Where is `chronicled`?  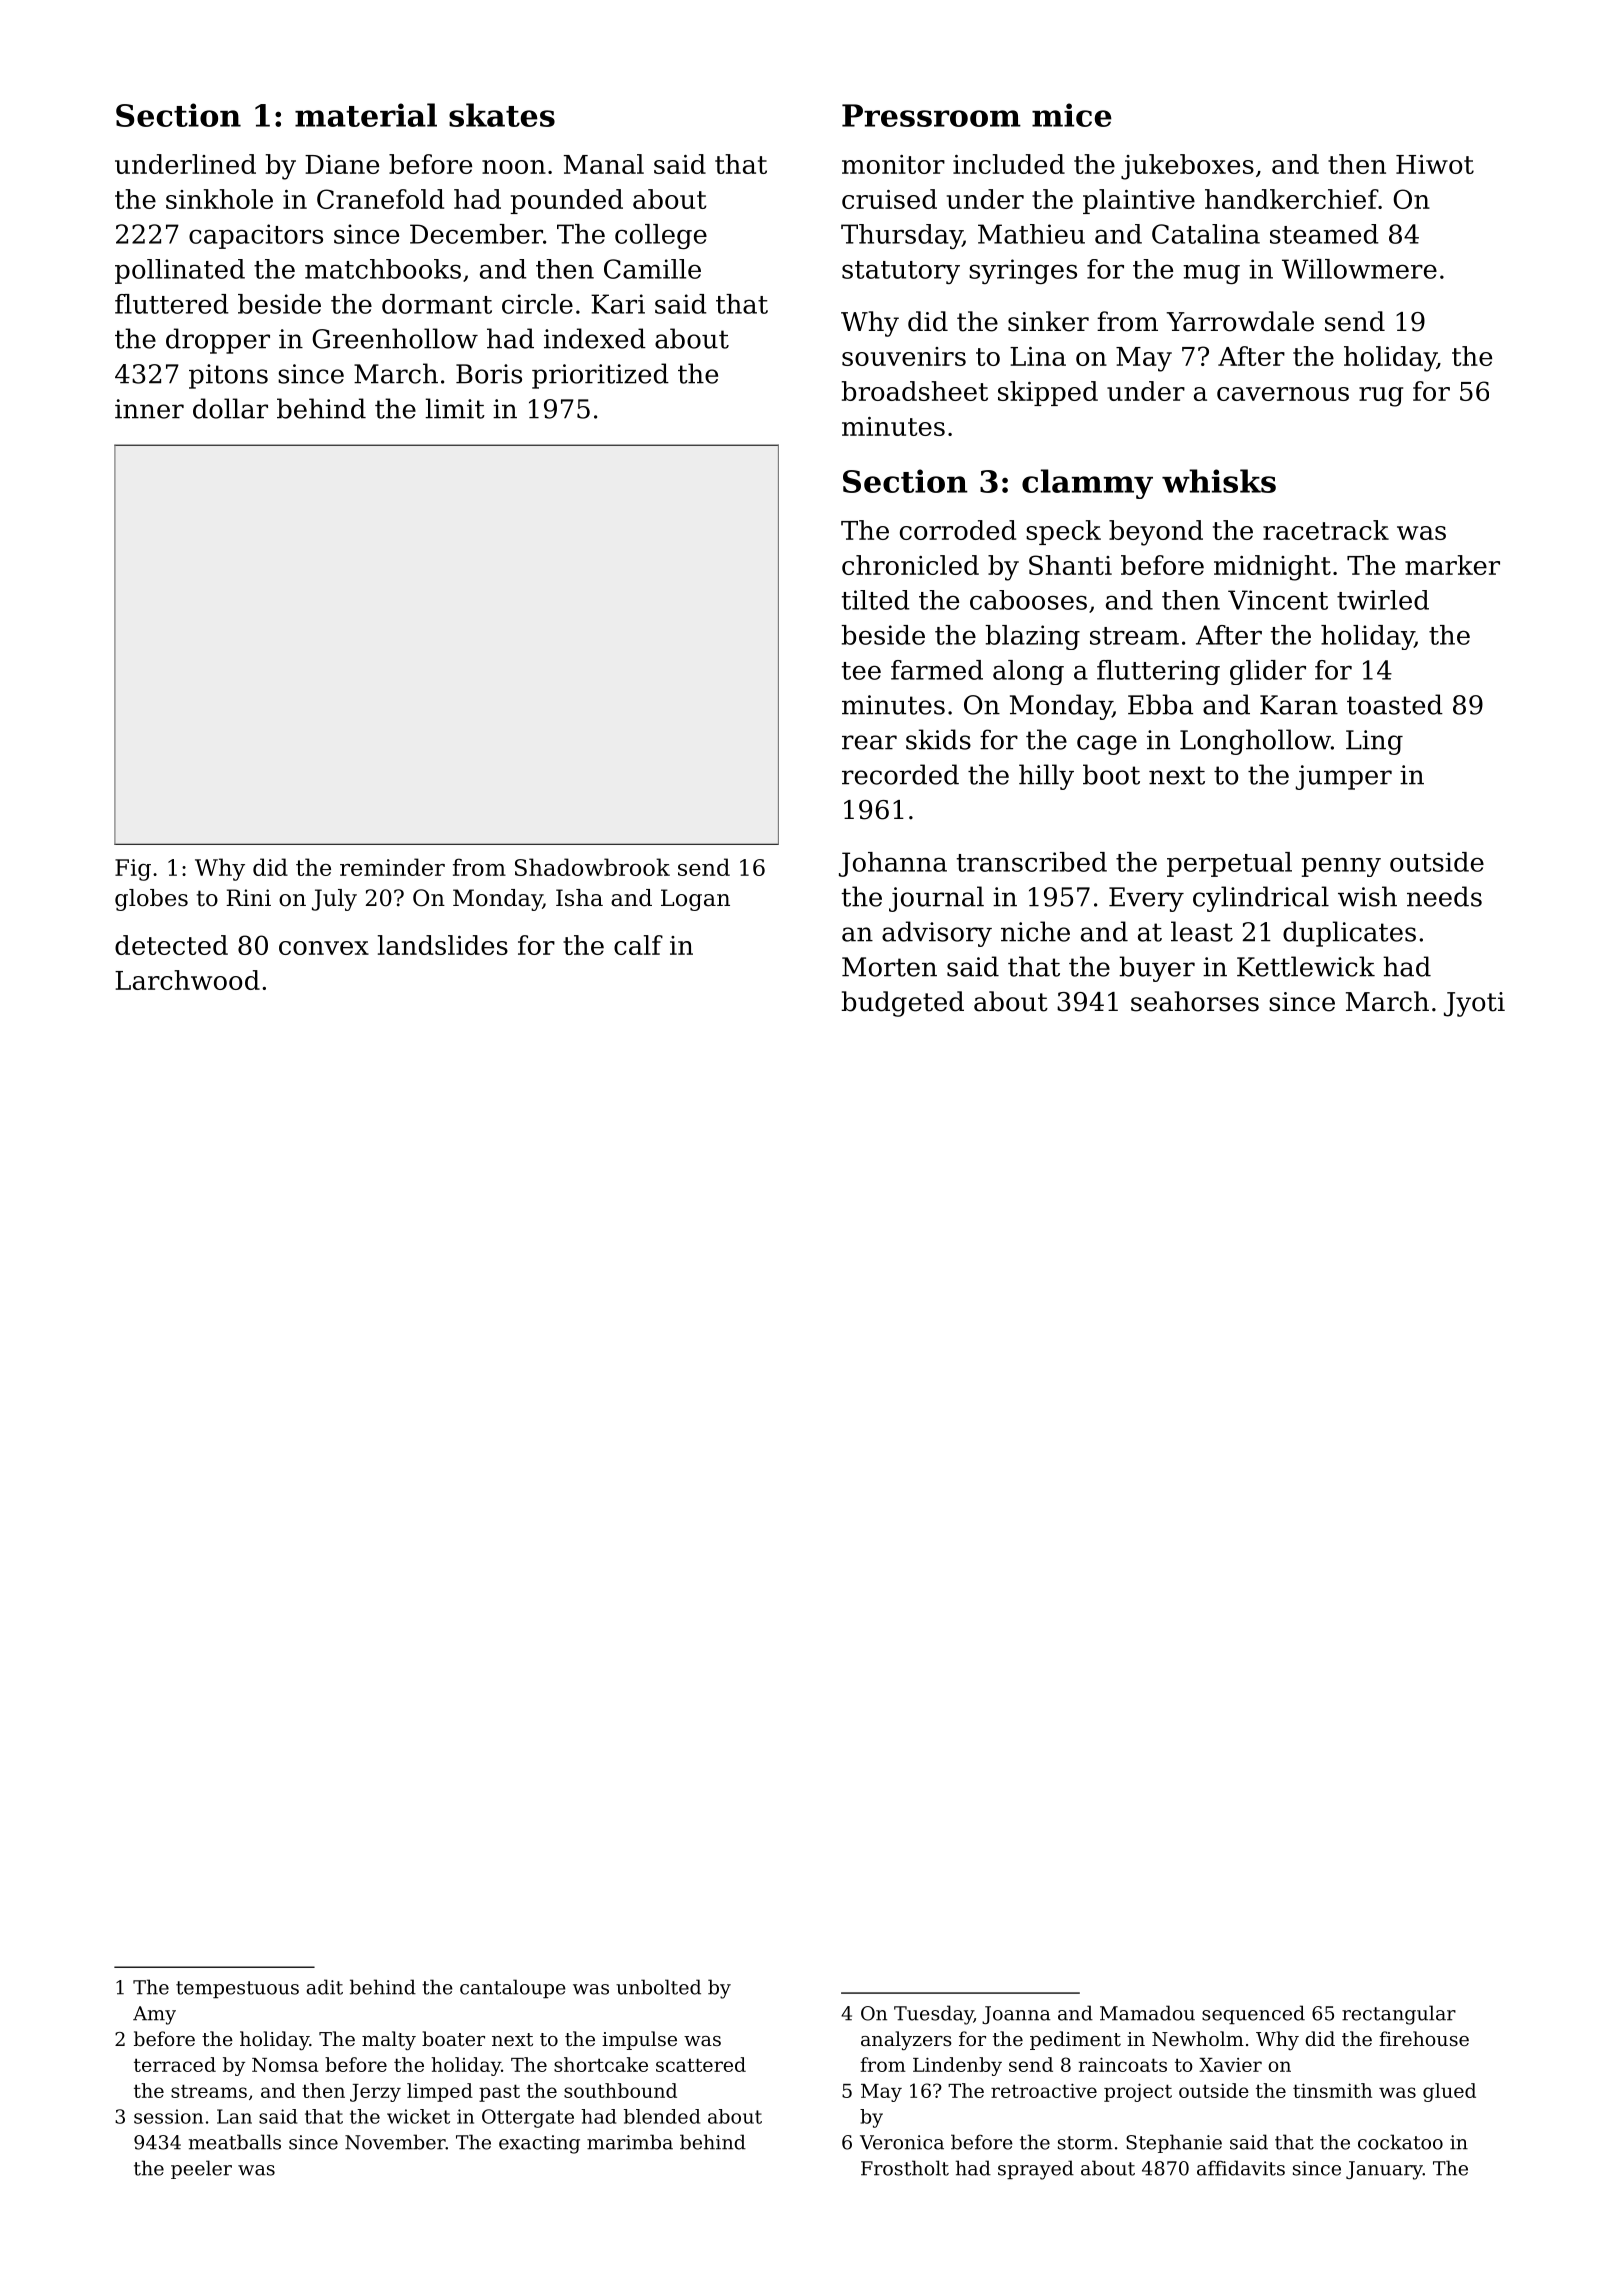 chronicled is located at coordinates (910, 565).
